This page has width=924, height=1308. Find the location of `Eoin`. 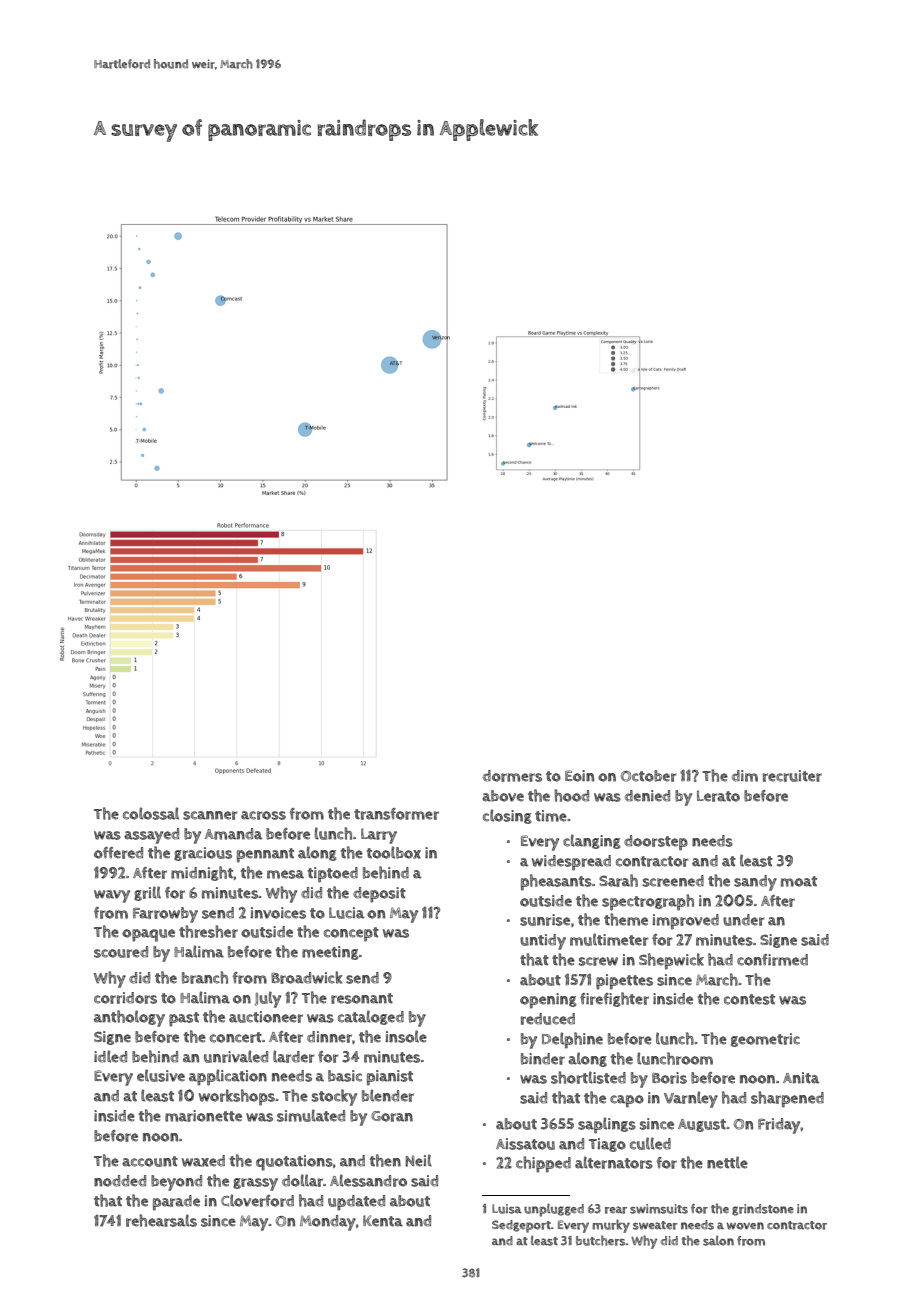

Eoin is located at coordinates (579, 776).
